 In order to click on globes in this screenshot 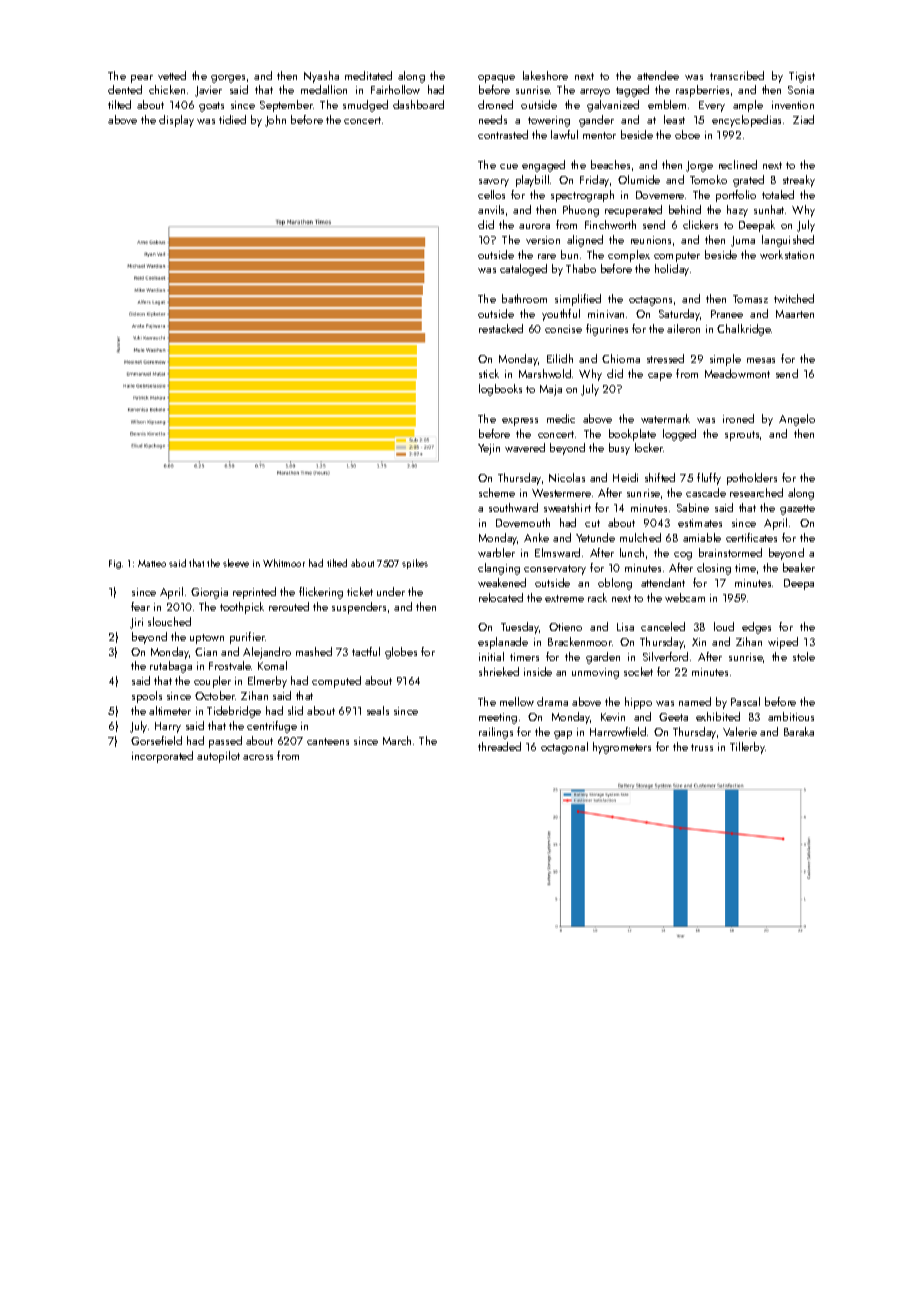, I will do `click(401, 653)`.
